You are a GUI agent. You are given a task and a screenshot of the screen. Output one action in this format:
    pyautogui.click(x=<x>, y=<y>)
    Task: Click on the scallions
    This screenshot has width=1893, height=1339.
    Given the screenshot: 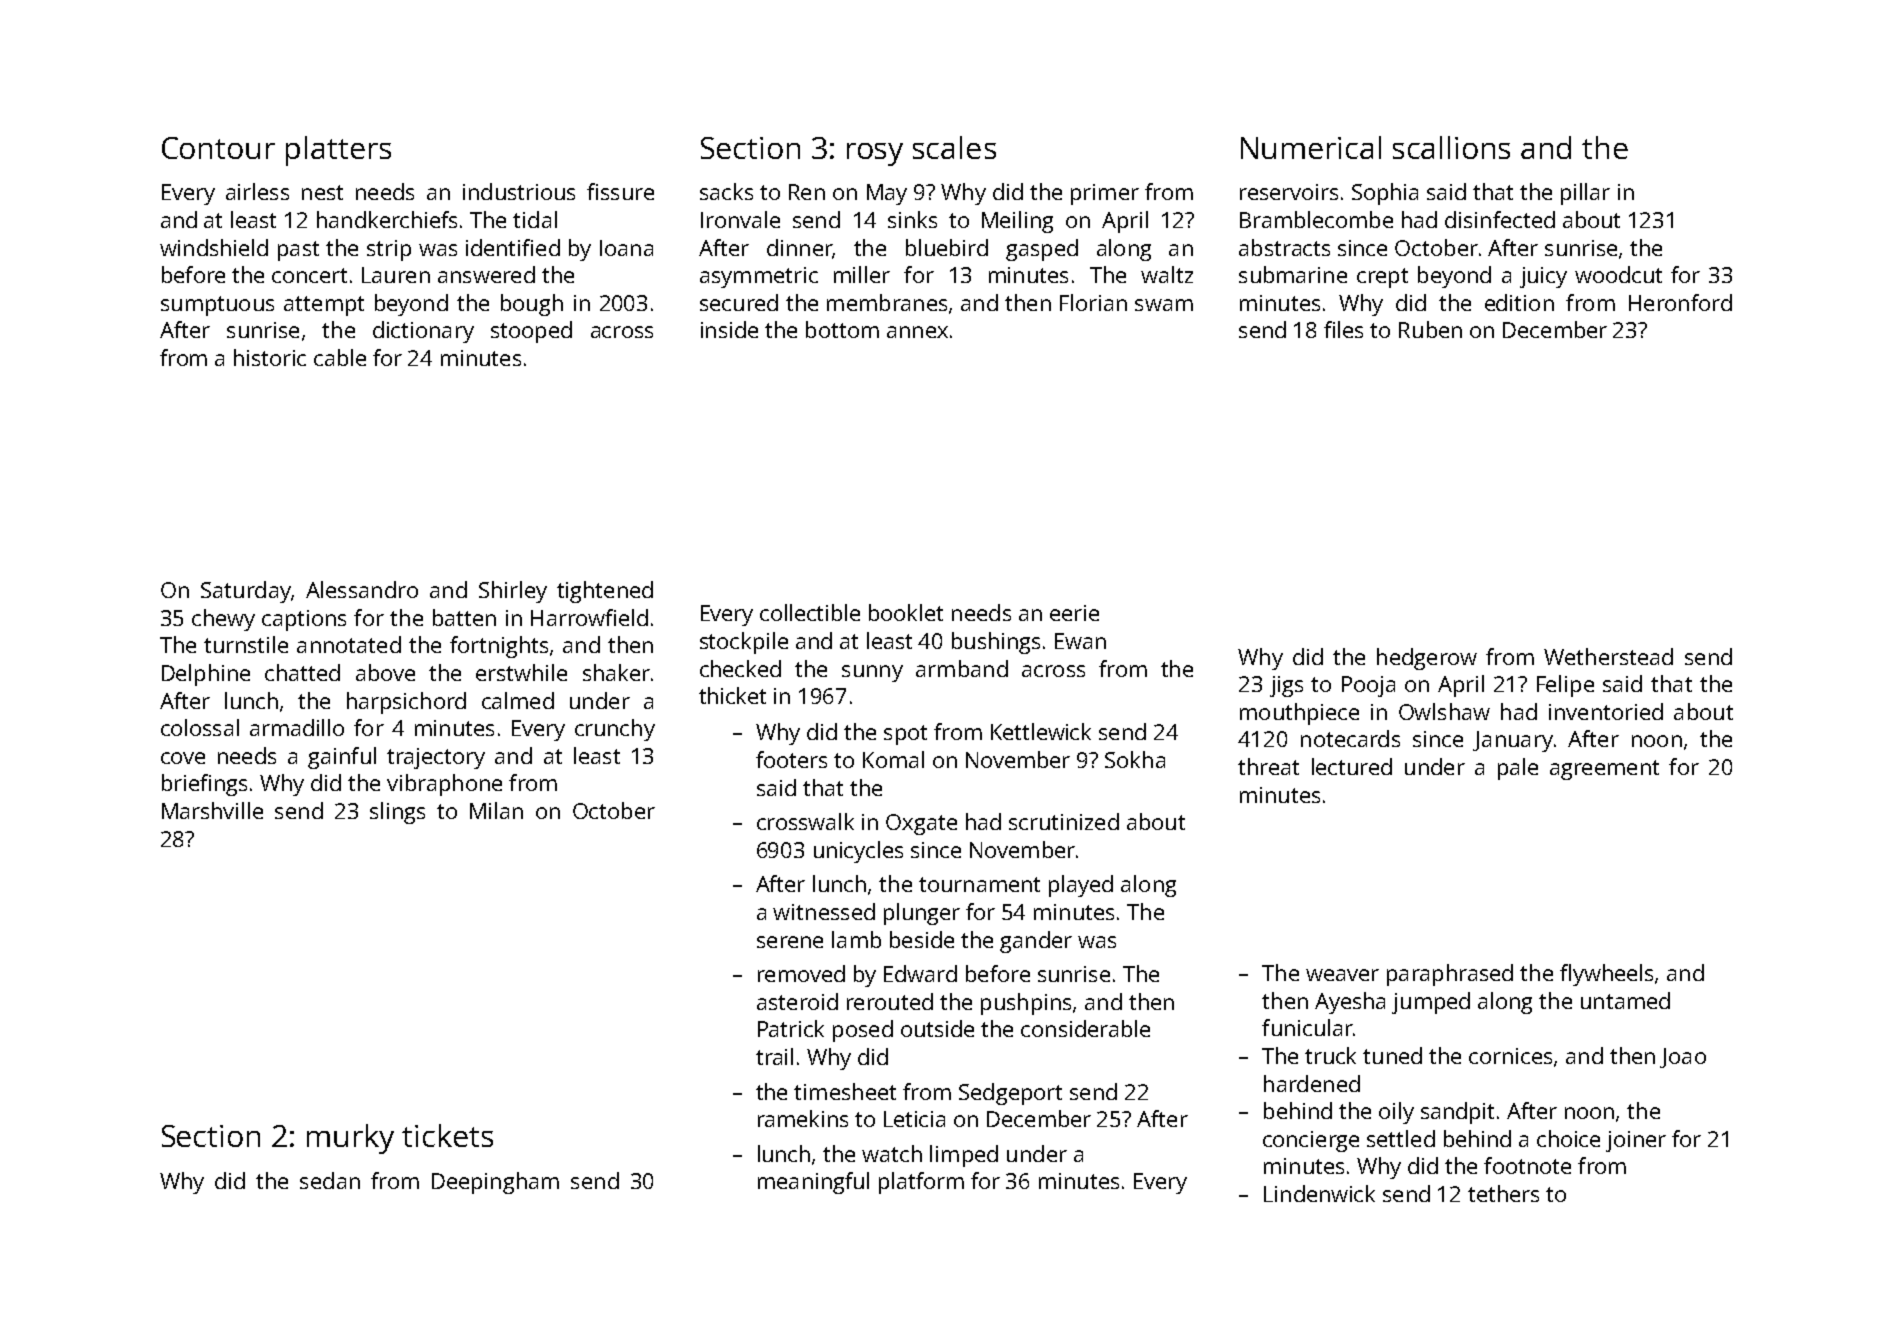 What is the action you would take?
    pyautogui.click(x=1451, y=147)
